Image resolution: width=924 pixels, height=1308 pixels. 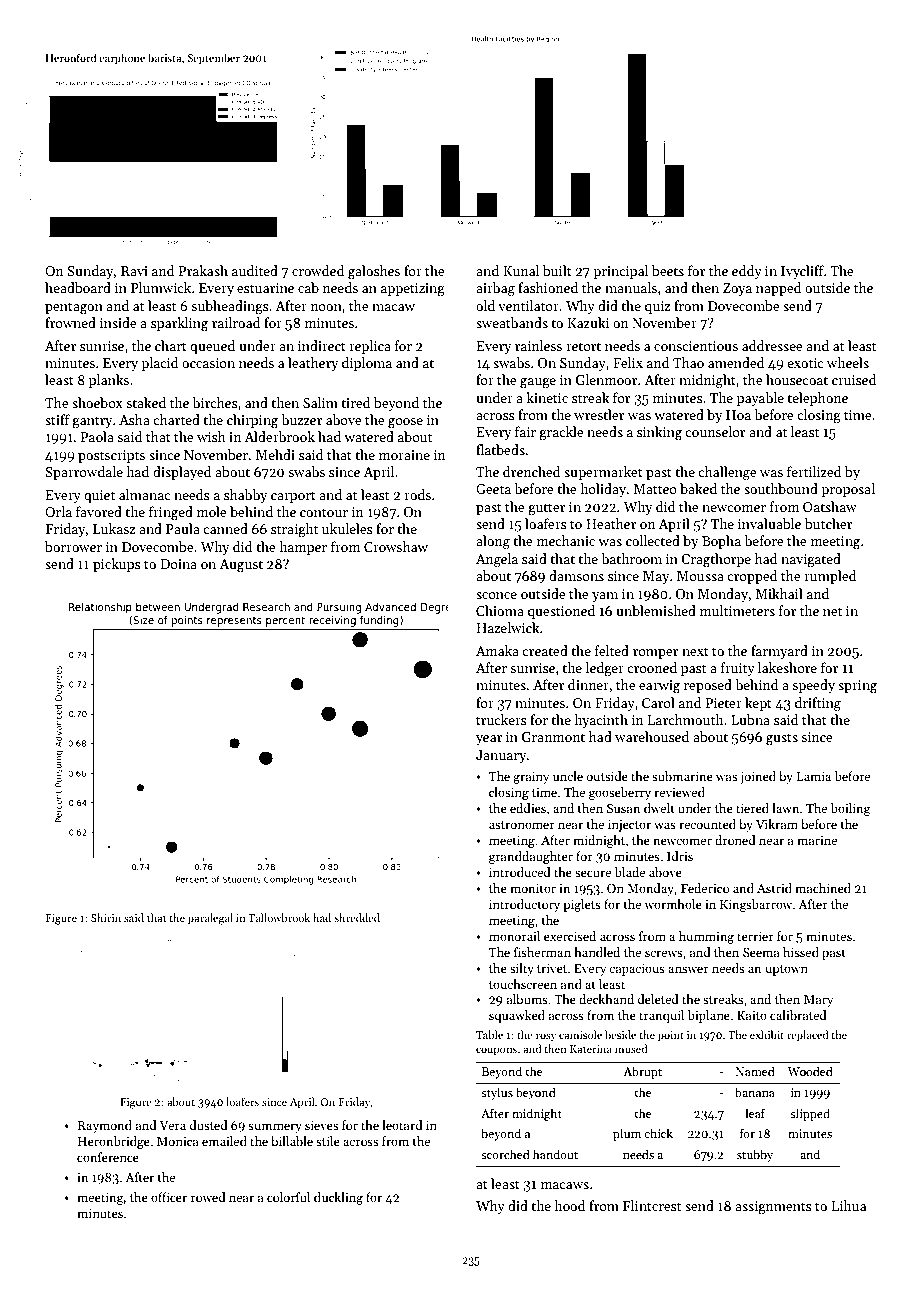 I want to click on Ivycliff, so click(x=802, y=272).
